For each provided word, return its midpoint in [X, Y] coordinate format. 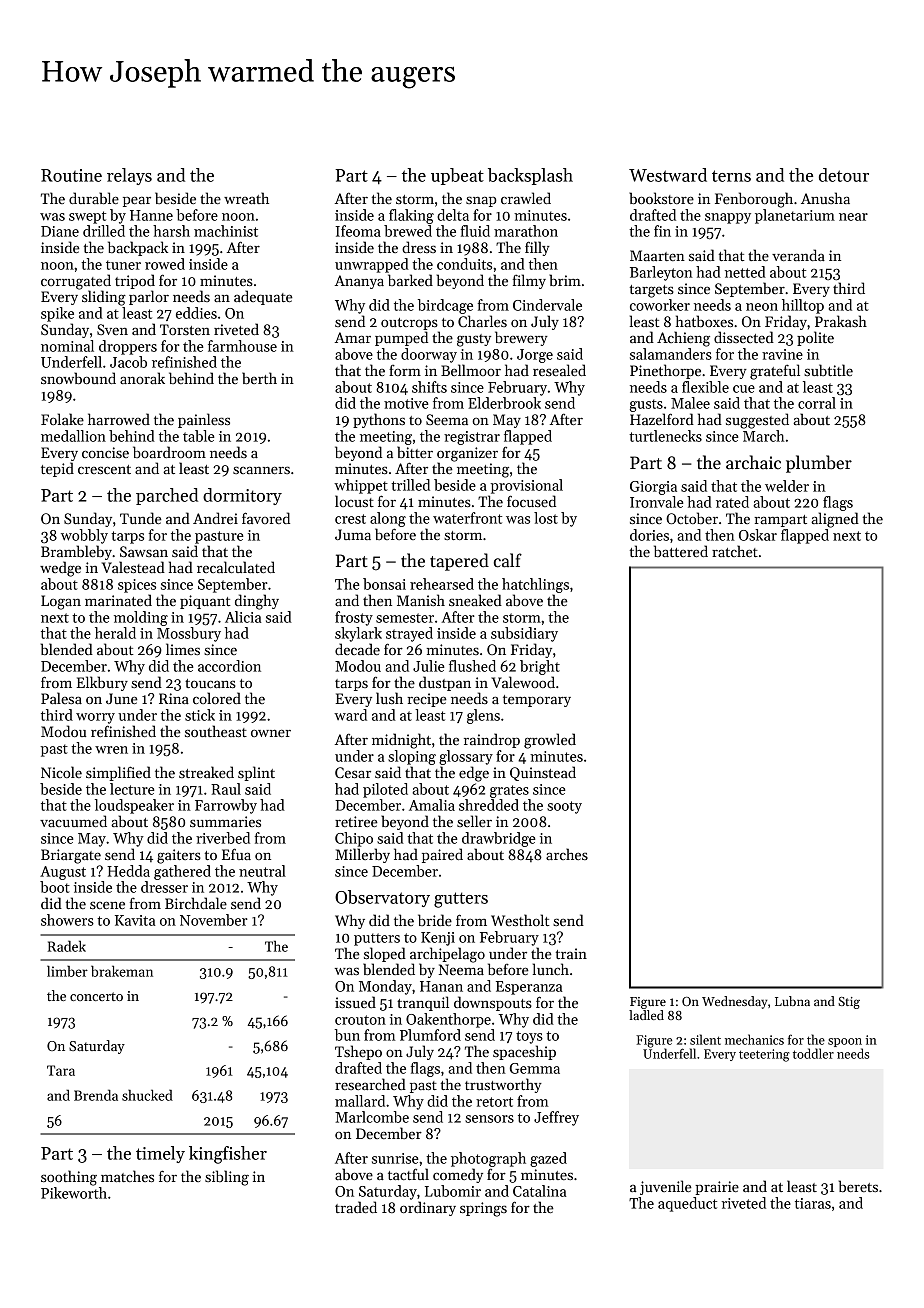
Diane [60, 231]
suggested [757, 421]
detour [844, 175]
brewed [408, 231]
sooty [564, 807]
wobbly [84, 536]
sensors [489, 1119]
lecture [132, 789]
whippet [361, 486]
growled [550, 741]
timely [160, 1154]
